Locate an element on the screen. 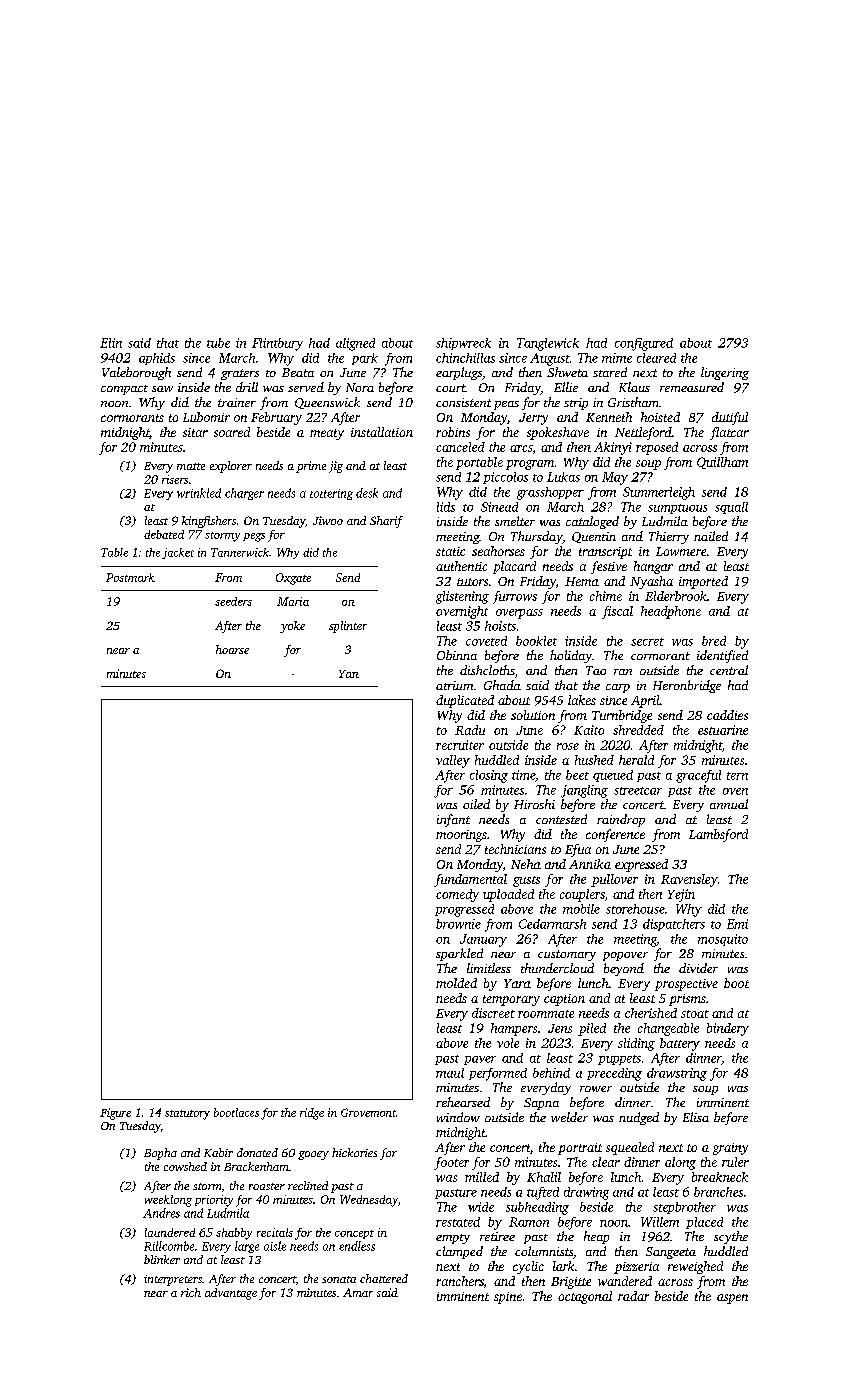 The width and height of the screenshot is (849, 1400). statutory is located at coordinates (187, 1115).
